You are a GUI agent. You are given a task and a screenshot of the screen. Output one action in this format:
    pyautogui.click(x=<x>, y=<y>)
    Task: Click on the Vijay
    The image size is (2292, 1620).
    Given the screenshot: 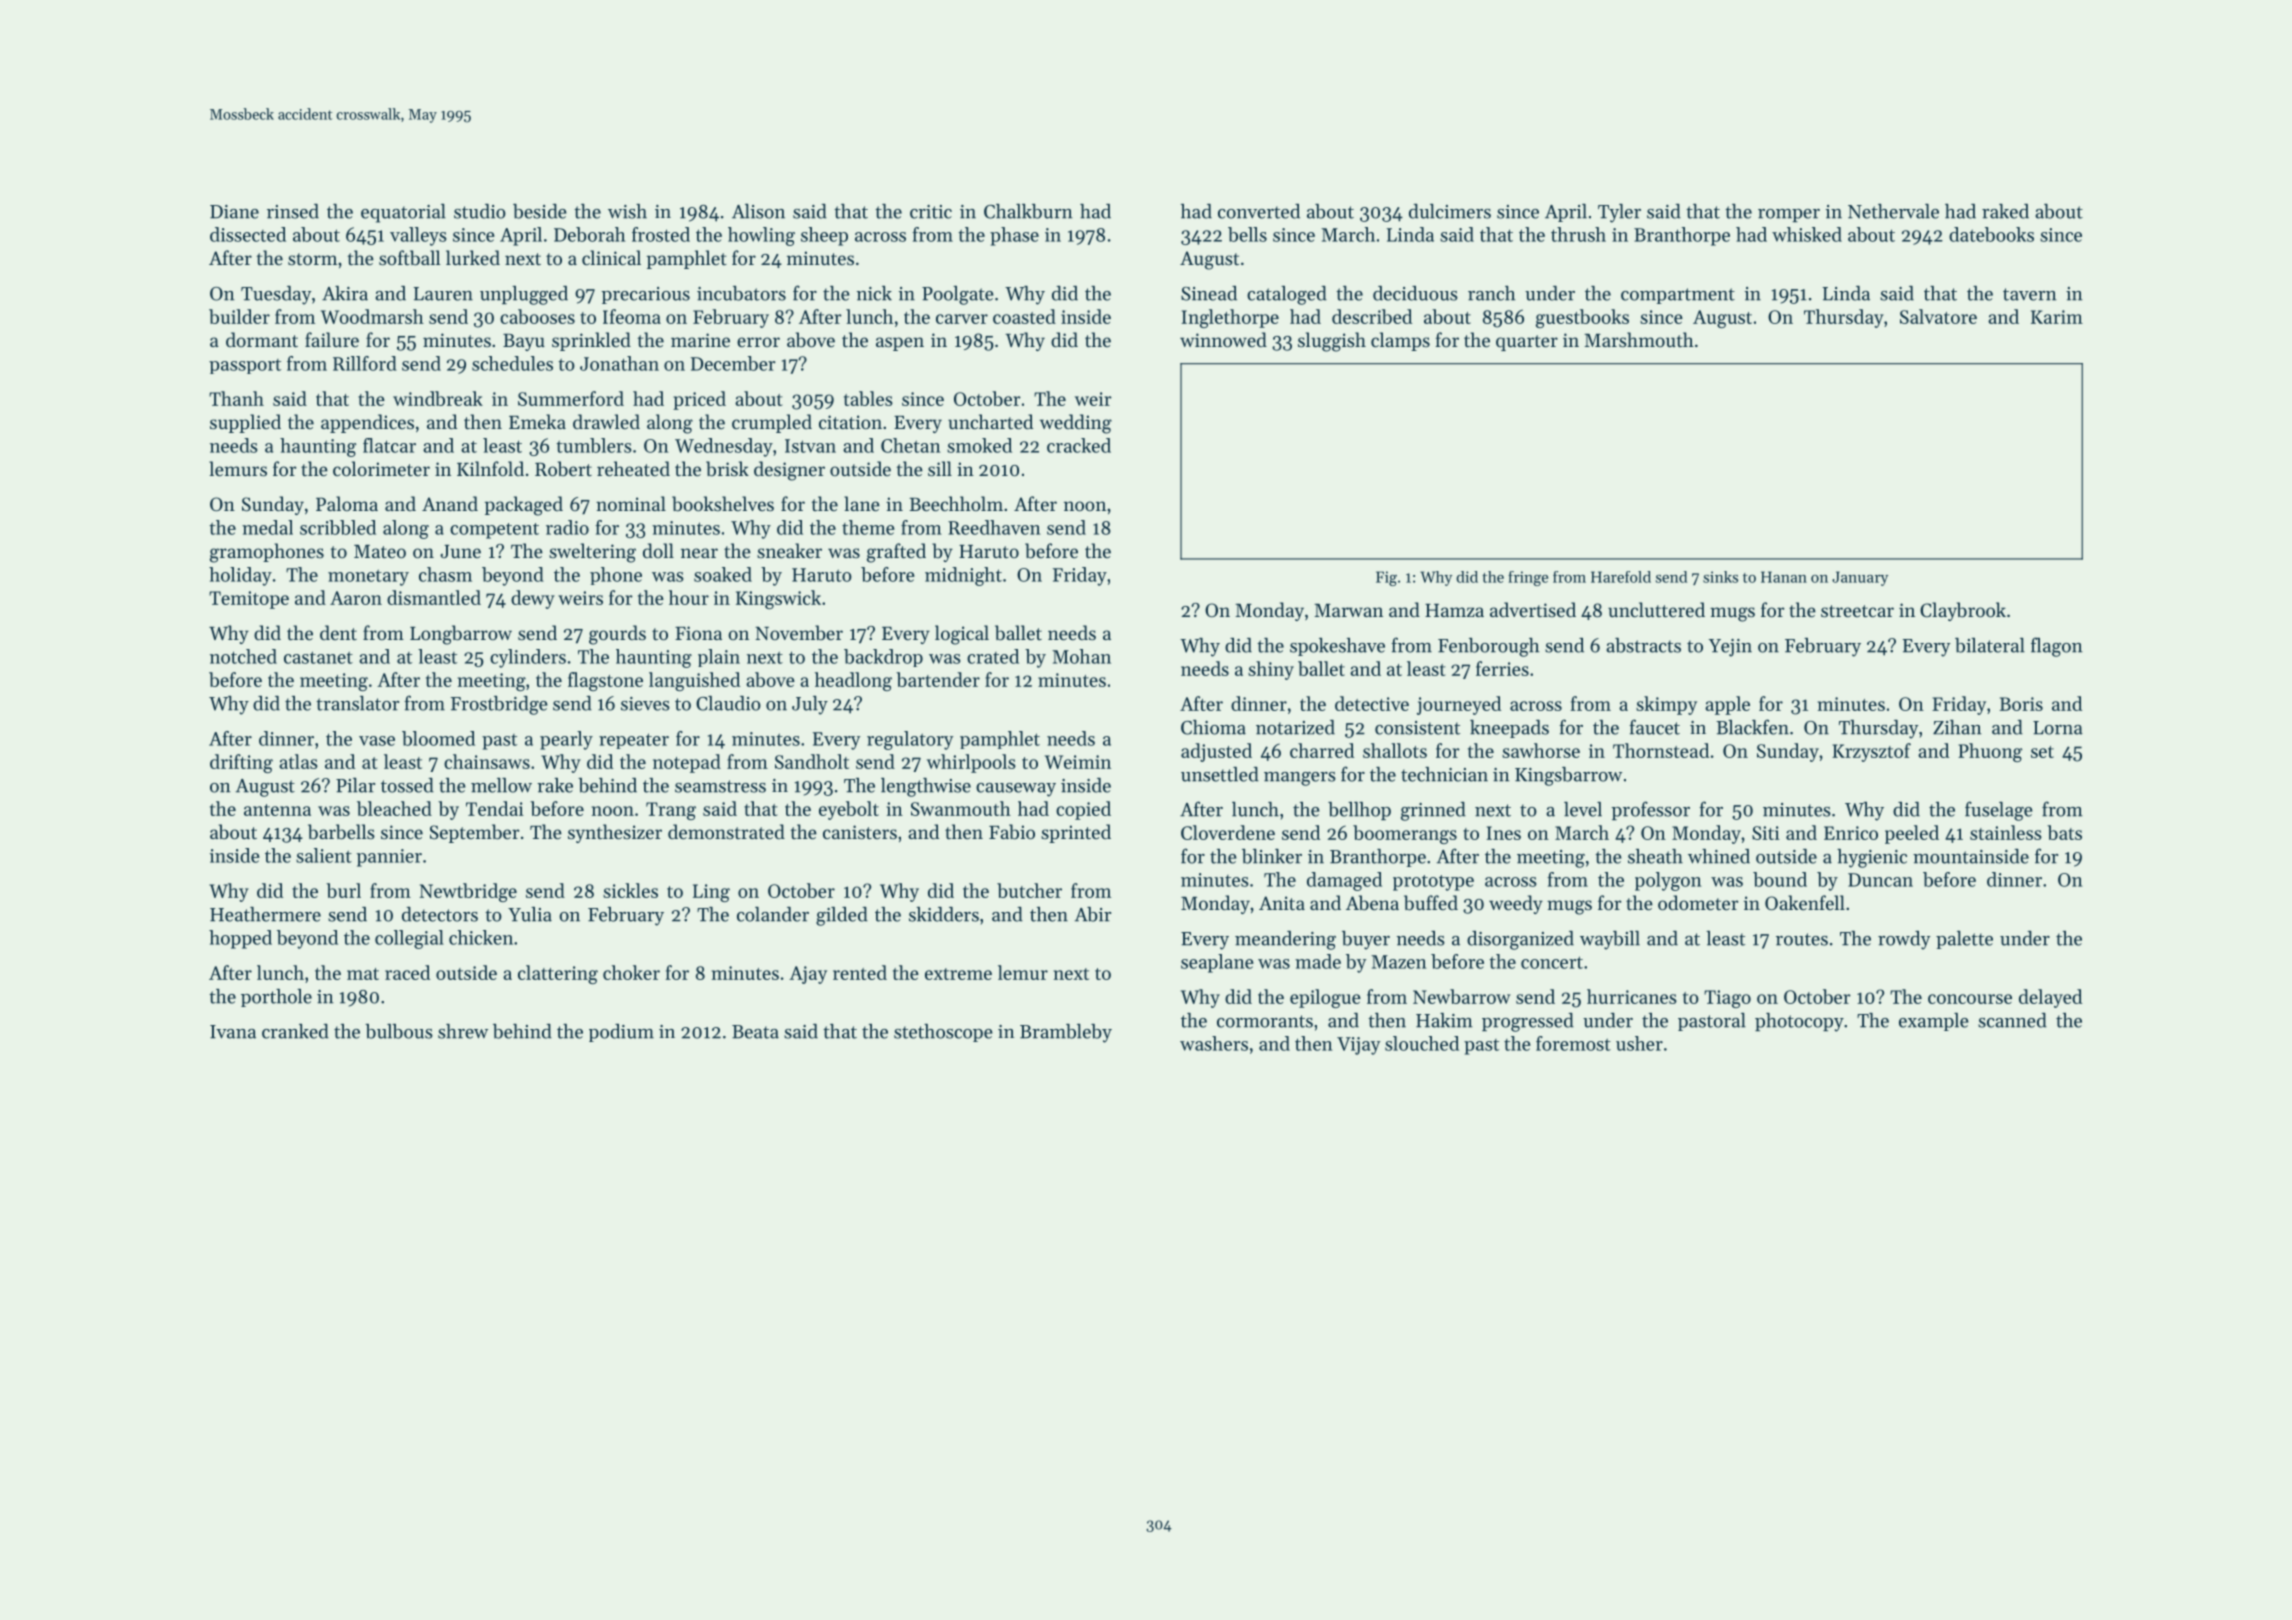 What is the action you would take?
    pyautogui.click(x=1359, y=1046)
